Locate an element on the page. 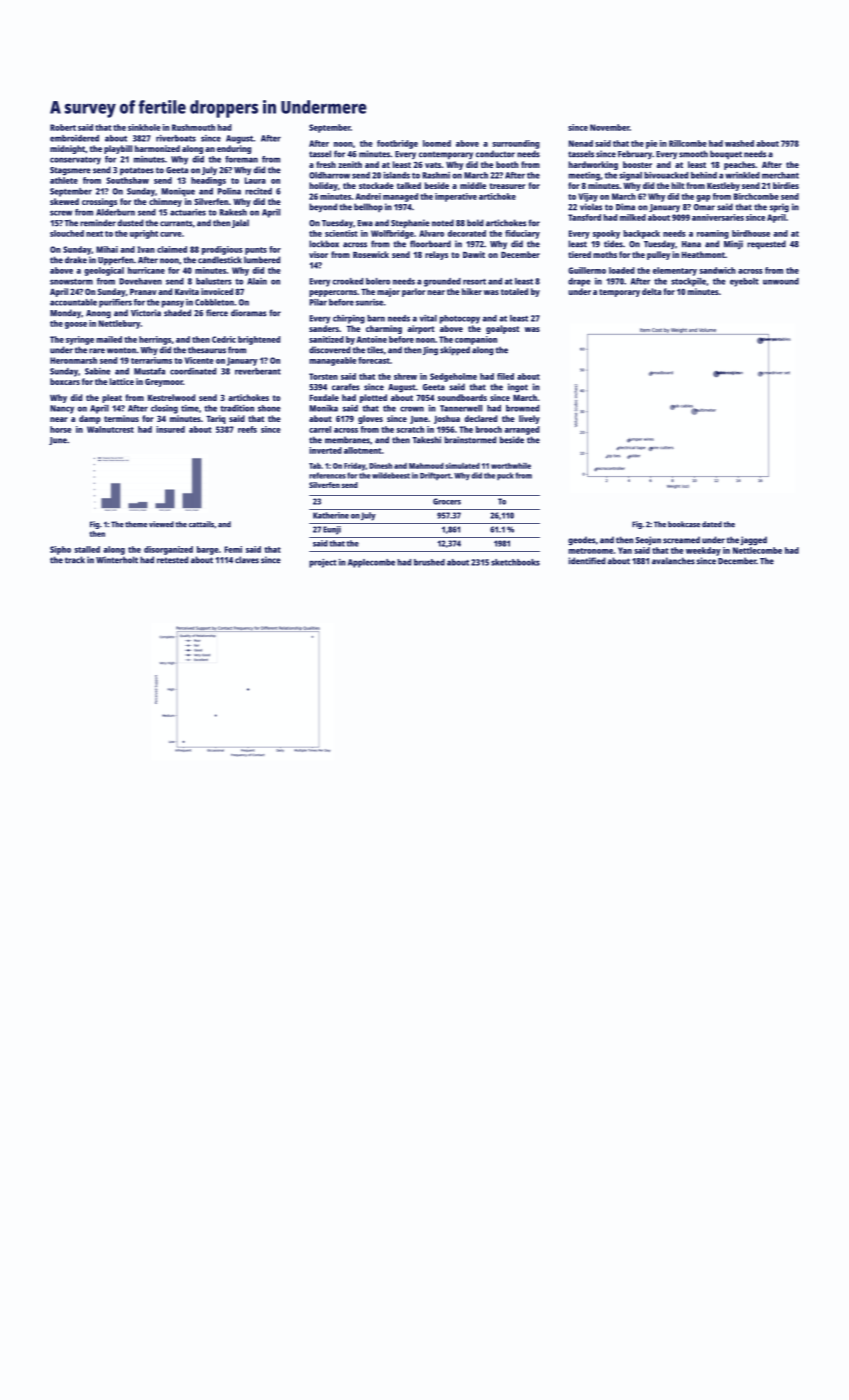 The width and height of the page is (849, 1400). crown is located at coordinates (412, 409).
